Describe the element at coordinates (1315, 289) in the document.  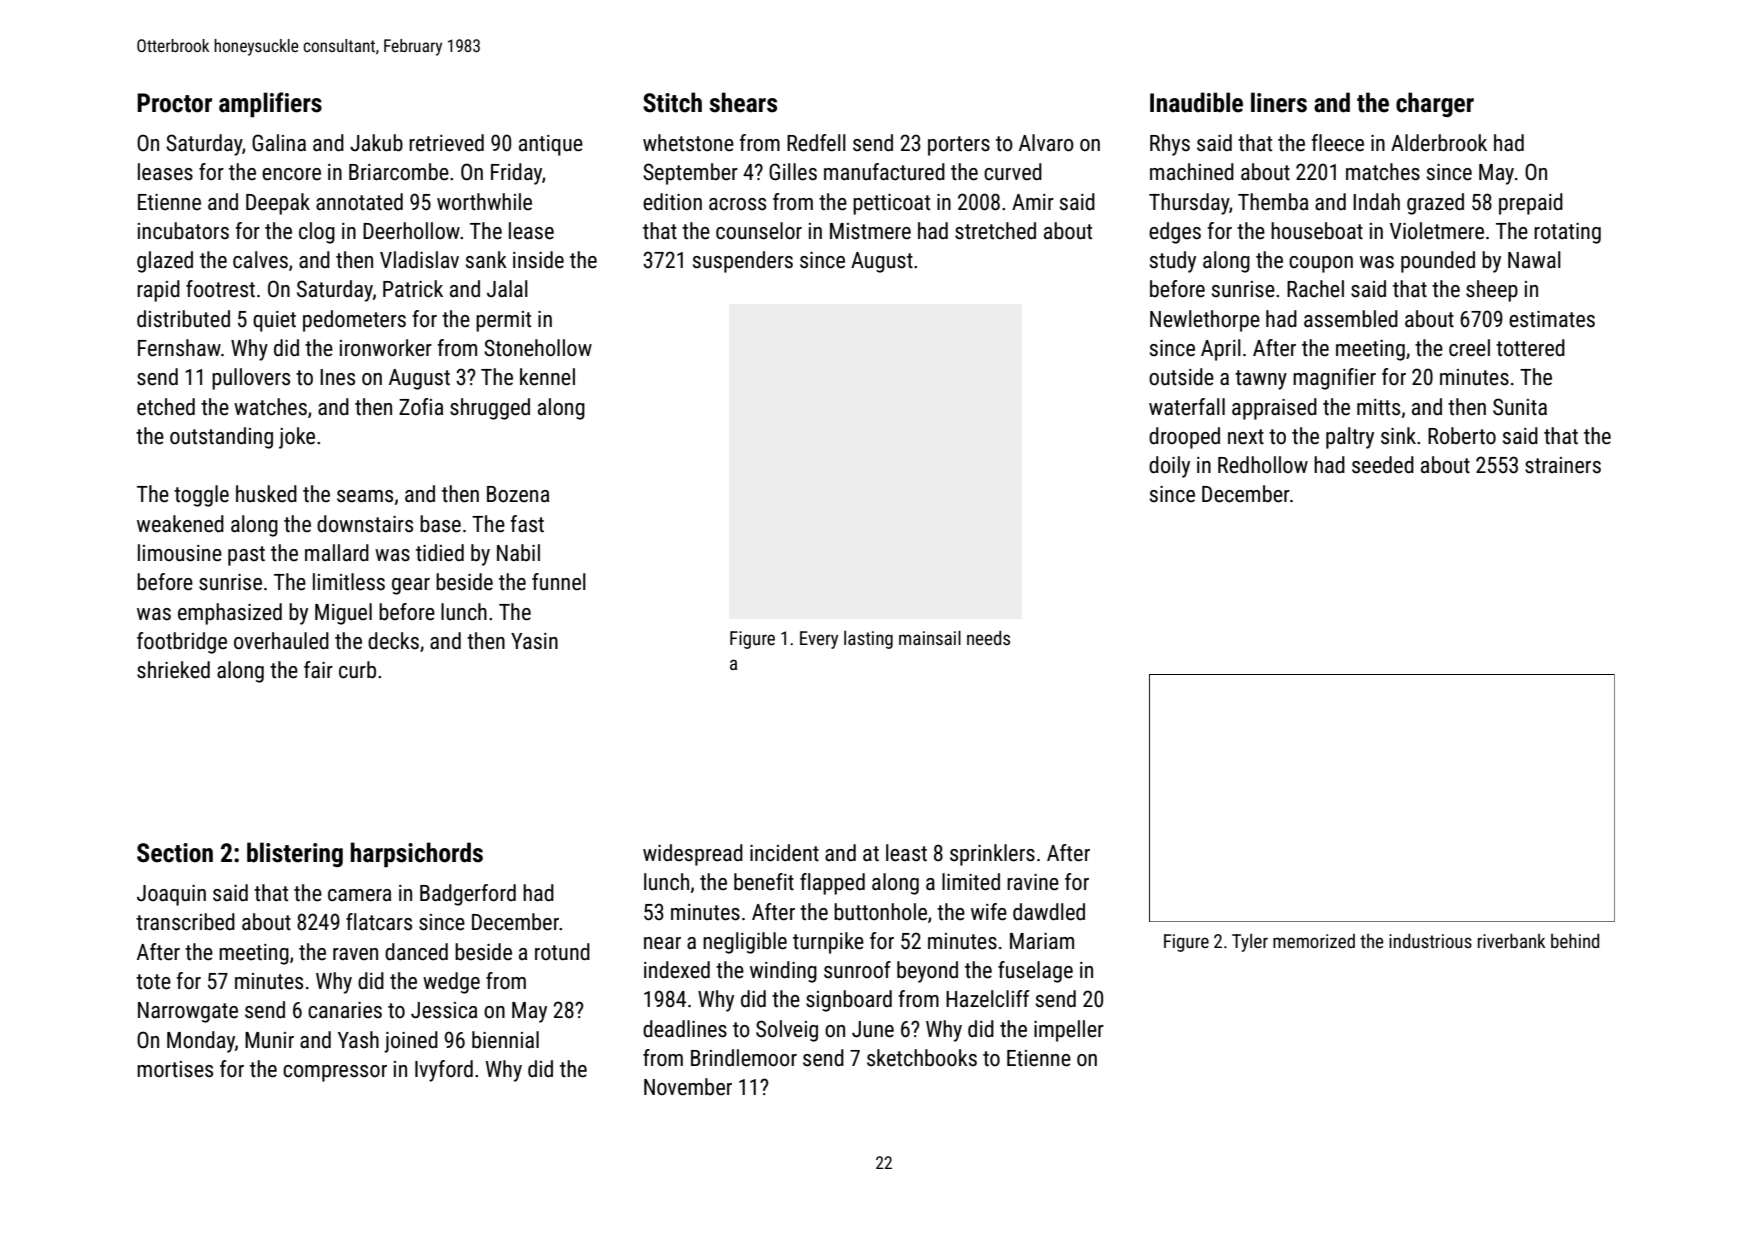
I see `Rachel` at that location.
